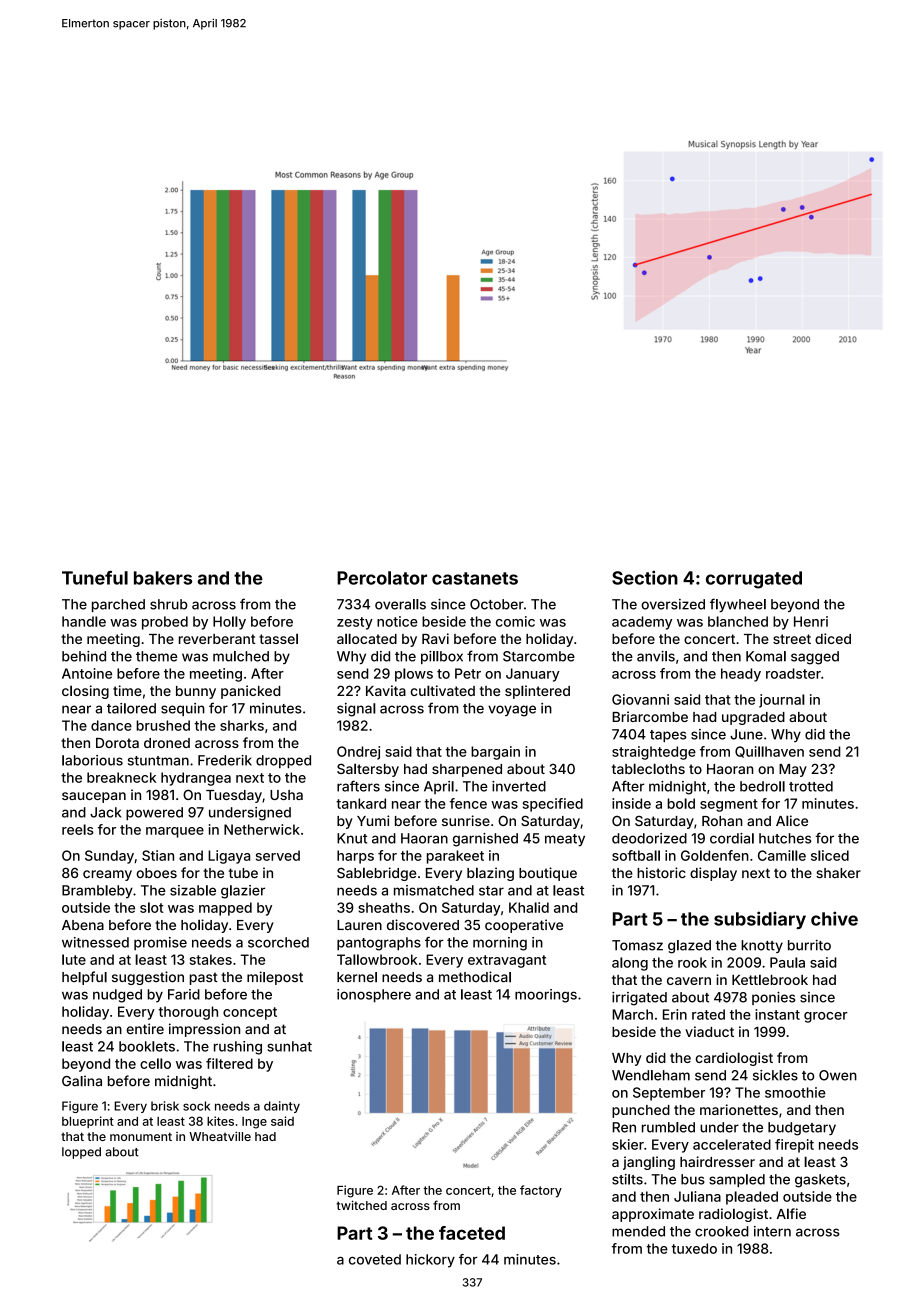 The height and width of the screenshot is (1308, 924). Describe the element at coordinates (628, 1144) in the screenshot. I see `skier` at that location.
